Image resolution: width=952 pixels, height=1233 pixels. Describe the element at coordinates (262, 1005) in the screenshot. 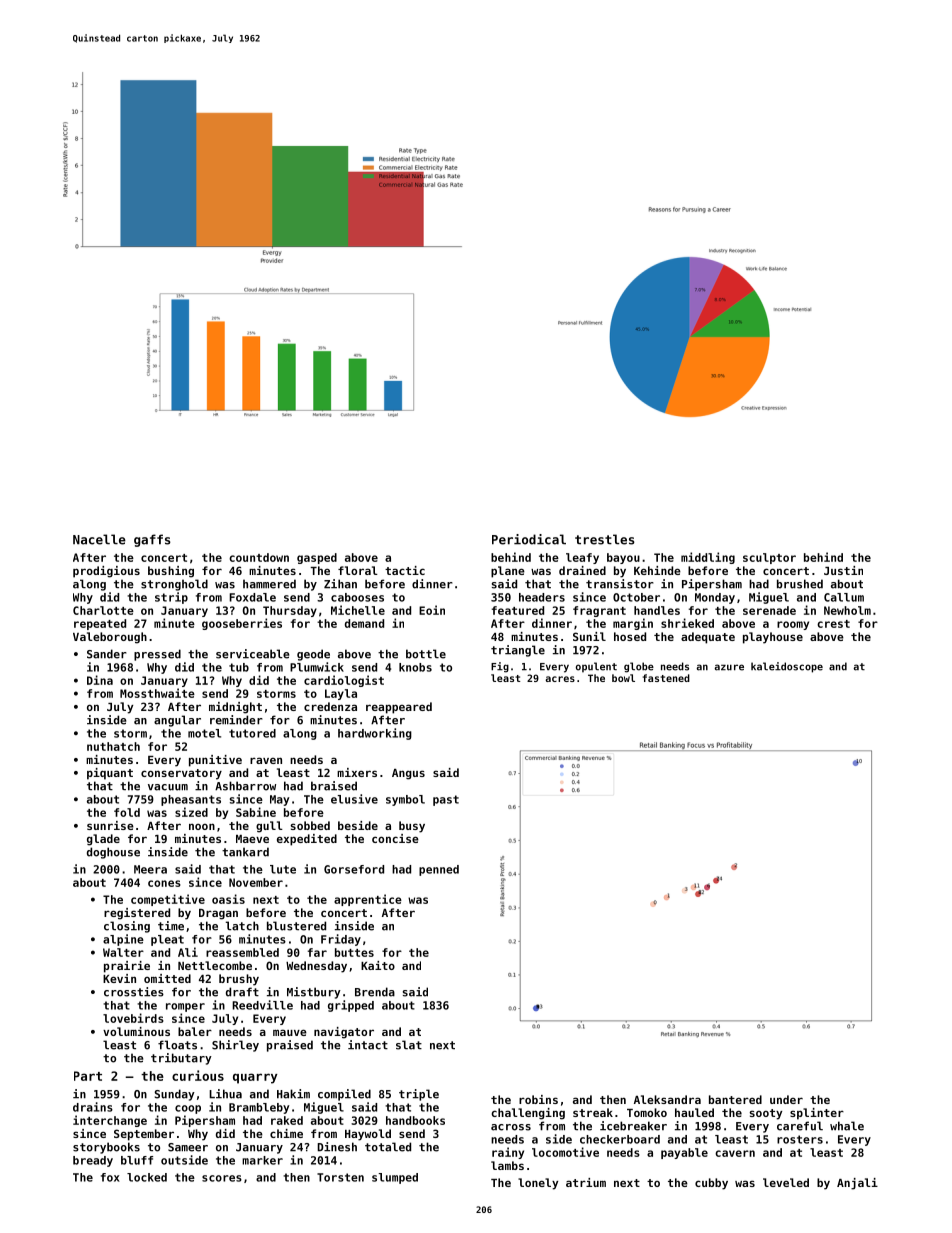

I see `Reedville` at that location.
